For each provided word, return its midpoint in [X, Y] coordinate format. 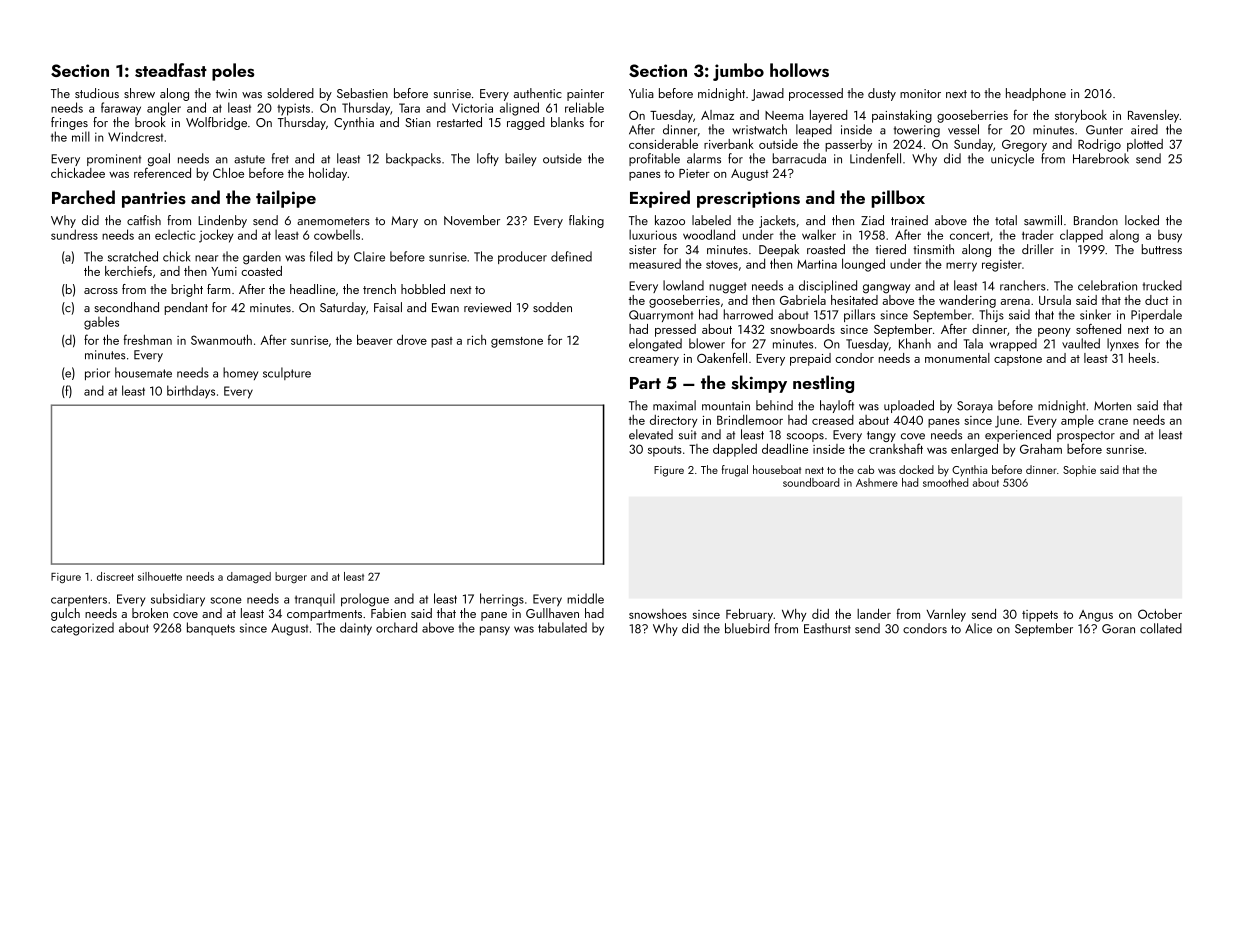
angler [164, 109]
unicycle [1012, 159]
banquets [211, 628]
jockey [216, 236]
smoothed [945, 482]
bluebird [747, 628]
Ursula [1055, 300]
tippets [1040, 616]
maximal [674, 405]
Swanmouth [221, 340]
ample [1077, 421]
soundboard [811, 482]
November [472, 220]
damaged [249, 578]
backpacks [413, 159]
